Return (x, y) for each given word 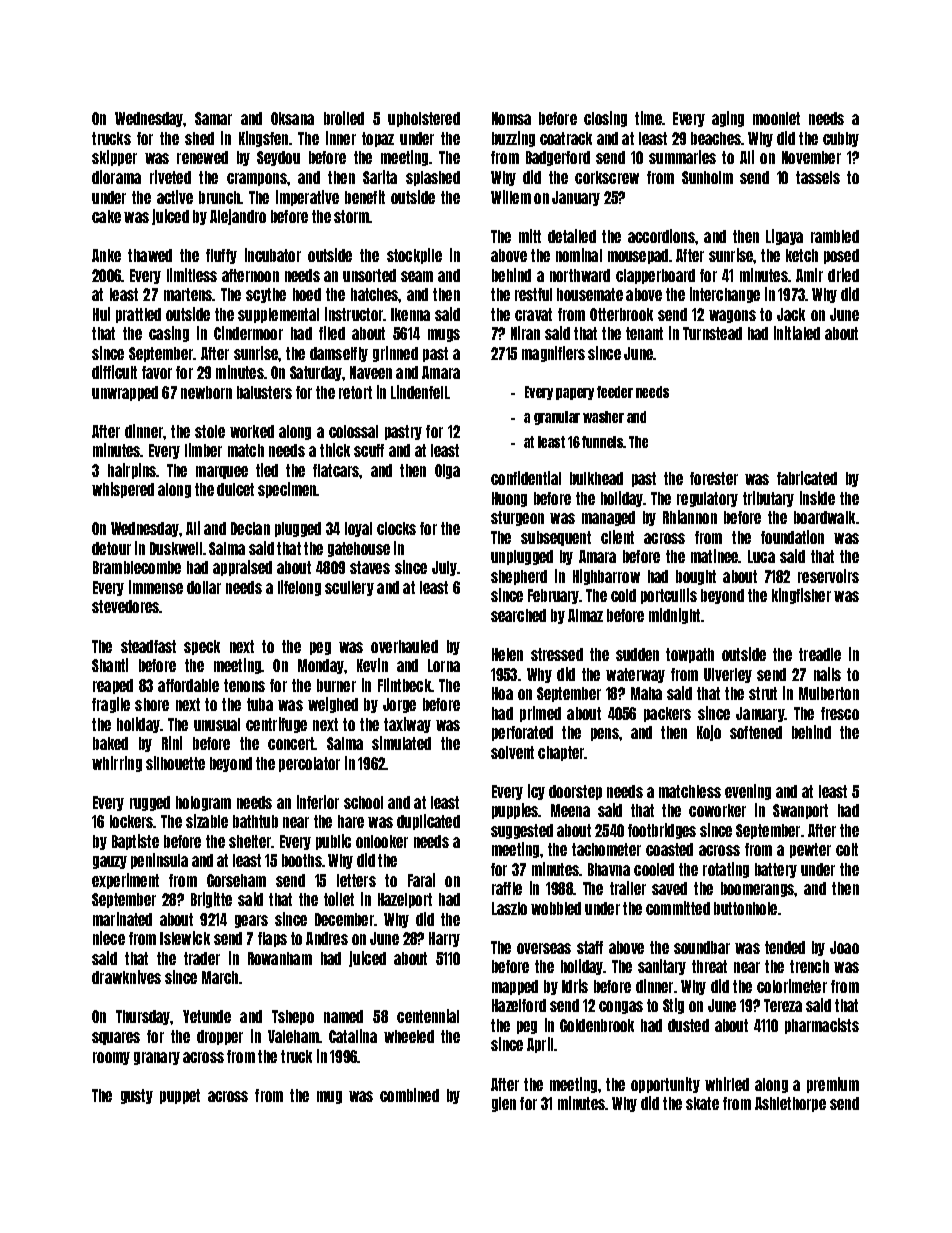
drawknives (126, 977)
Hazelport (405, 900)
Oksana (292, 118)
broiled (344, 118)
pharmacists (822, 1026)
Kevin (372, 665)
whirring (117, 764)
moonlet (776, 118)
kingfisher (801, 596)
